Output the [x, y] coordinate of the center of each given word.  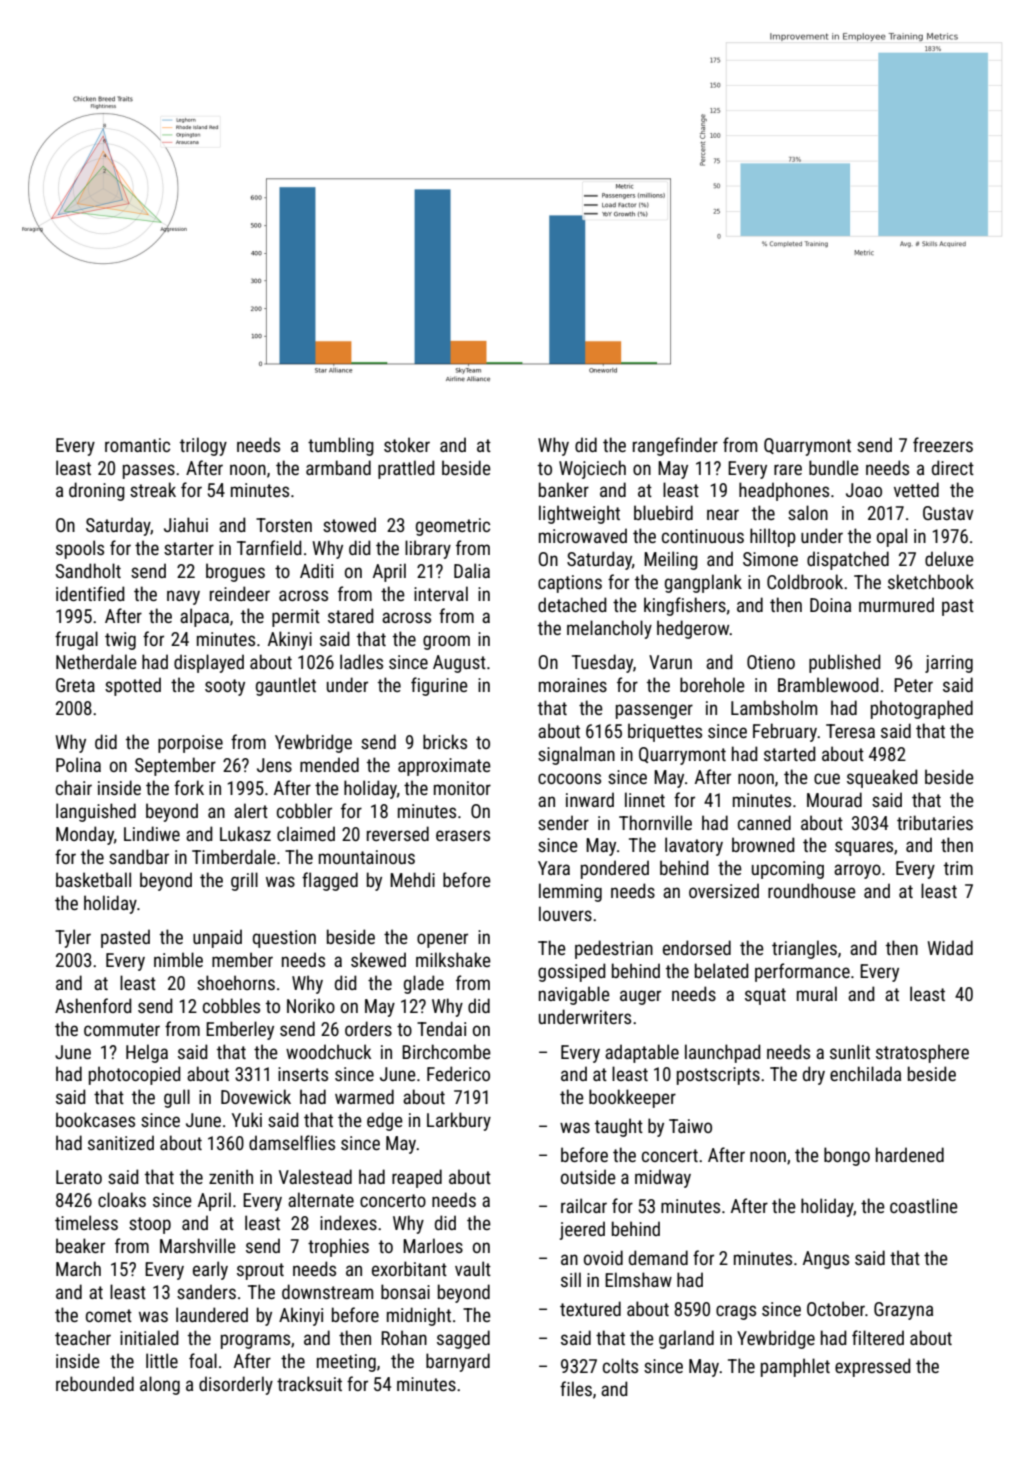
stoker [407, 444]
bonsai [405, 1291]
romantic [137, 445]
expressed [873, 1367]
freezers [943, 444]
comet [109, 1315]
